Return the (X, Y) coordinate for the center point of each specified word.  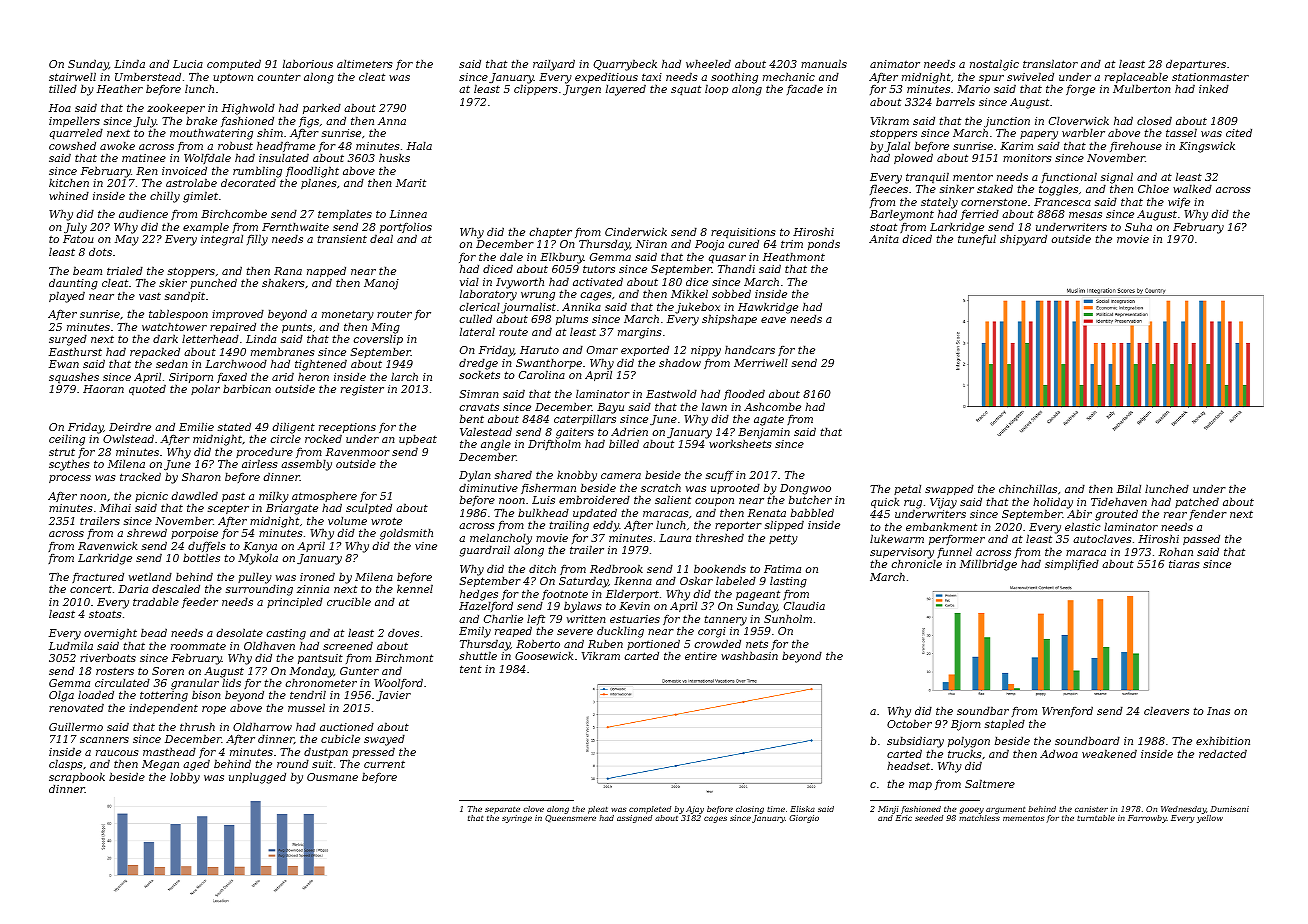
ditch (542, 568)
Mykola (258, 559)
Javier (393, 696)
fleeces (889, 190)
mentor (973, 177)
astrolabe (191, 182)
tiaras (1184, 564)
